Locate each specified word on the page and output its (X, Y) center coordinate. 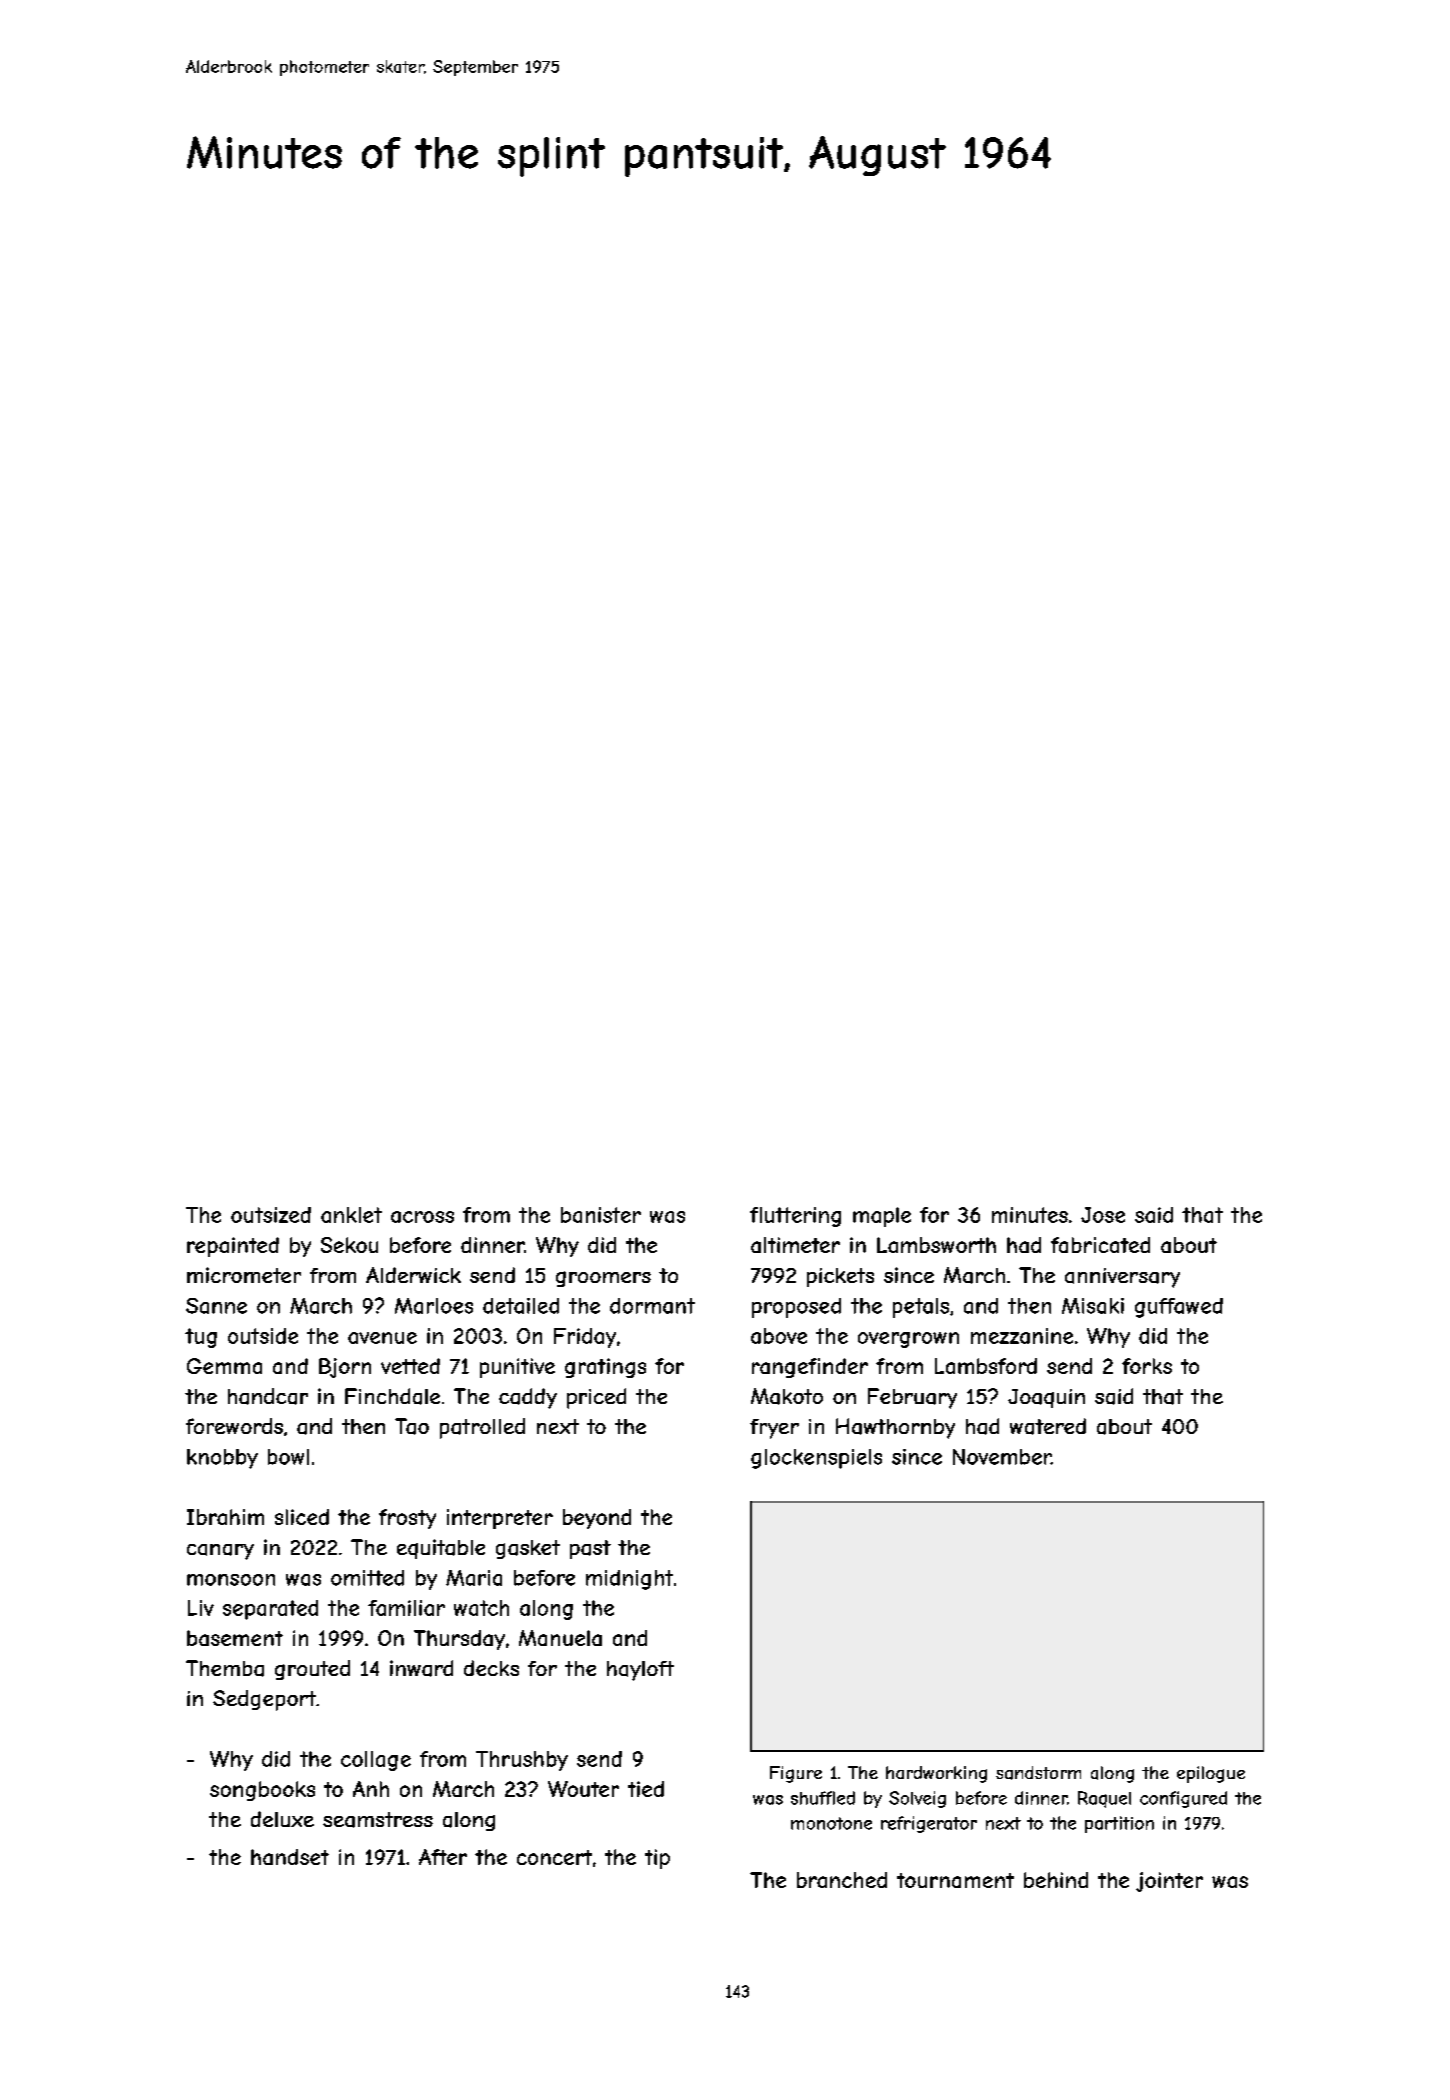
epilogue (1211, 1774)
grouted (312, 1670)
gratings (605, 1368)
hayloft (640, 1671)
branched (842, 1880)
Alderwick (413, 1275)
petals (921, 1308)
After (443, 1857)
